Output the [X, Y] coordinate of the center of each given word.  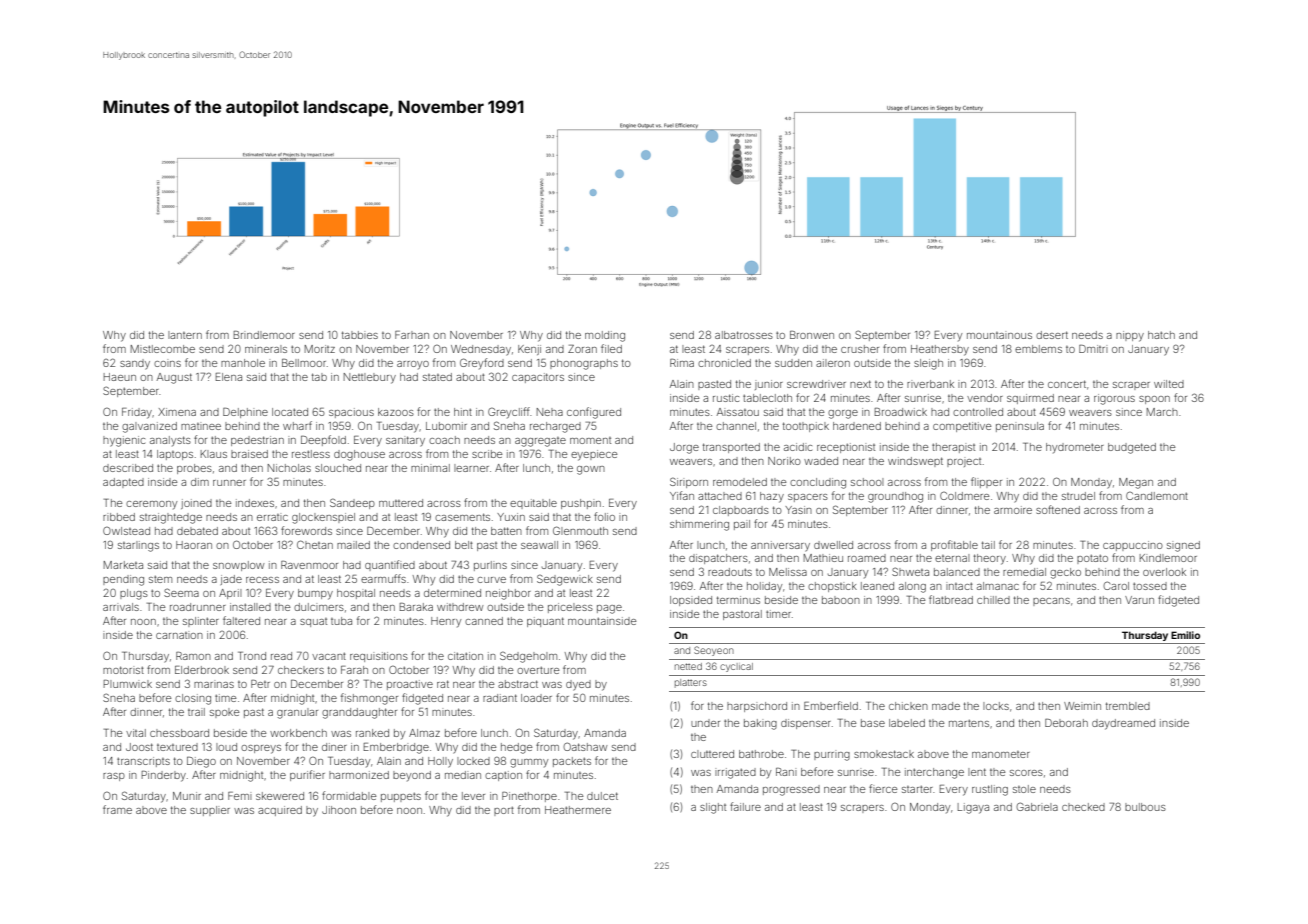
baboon [841, 600]
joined [196, 504]
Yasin [798, 510]
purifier [307, 775]
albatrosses [744, 335]
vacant [329, 656]
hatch [1161, 335]
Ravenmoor [309, 565]
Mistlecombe [163, 349]
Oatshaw [585, 746]
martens [969, 723]
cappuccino [1133, 546]
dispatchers [718, 559]
